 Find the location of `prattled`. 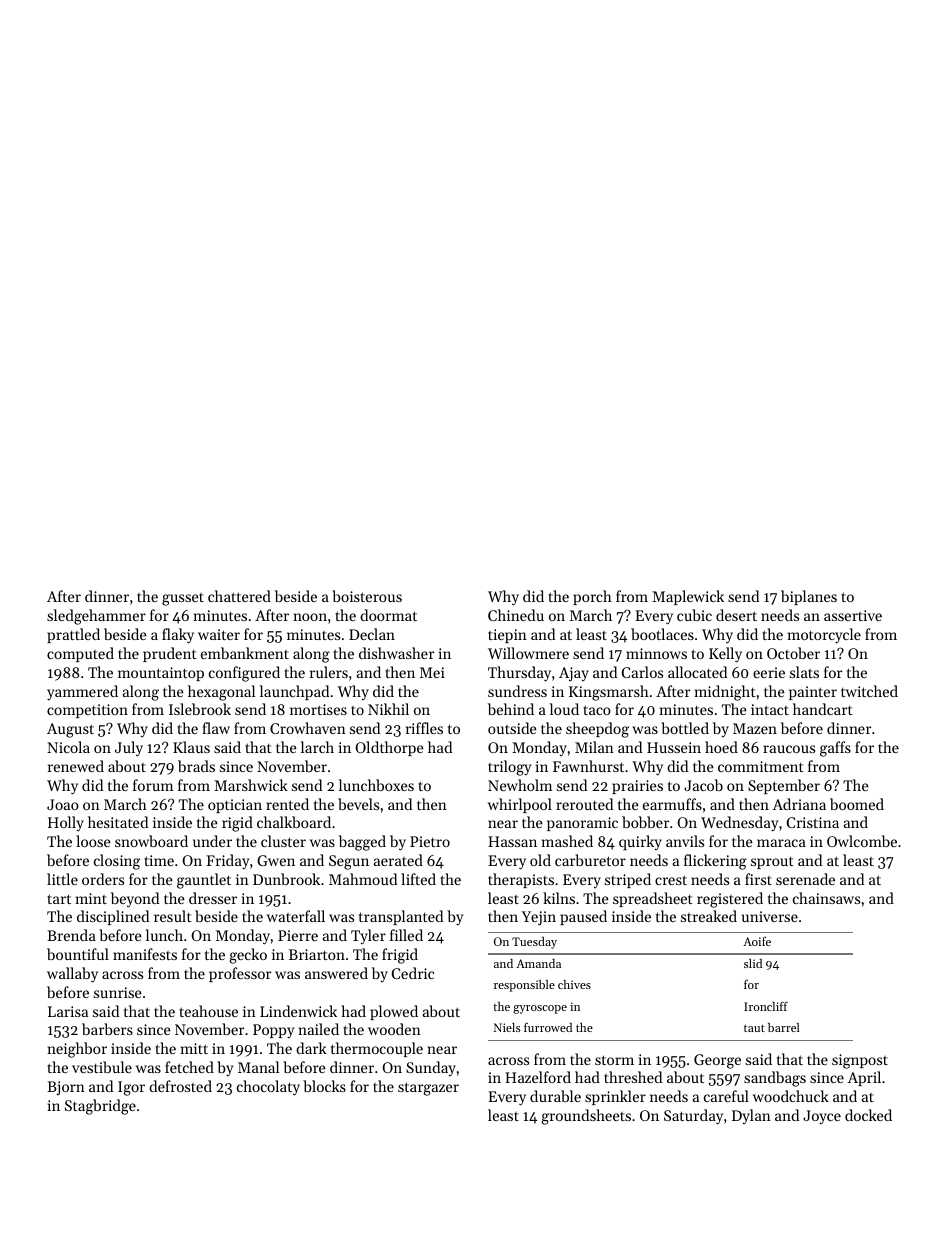

prattled is located at coordinates (73, 635).
